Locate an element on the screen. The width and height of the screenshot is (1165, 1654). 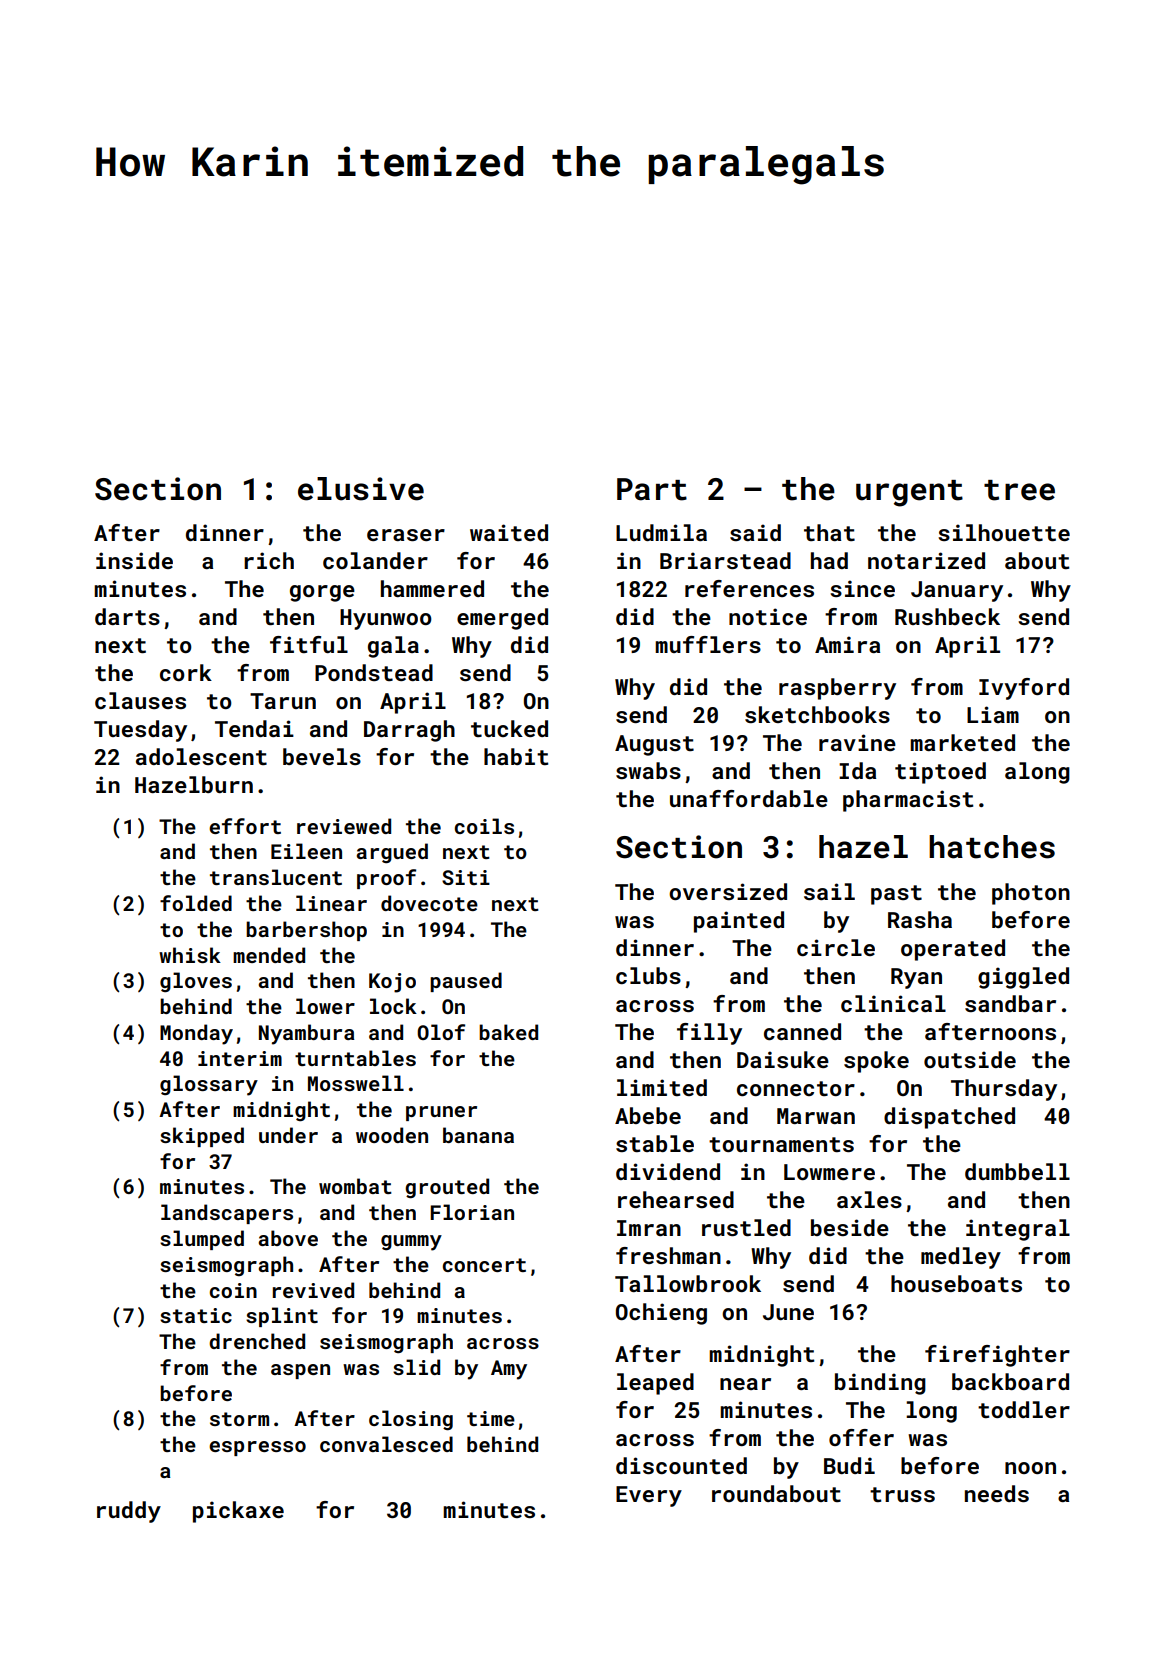
convalesced is located at coordinates (386, 1444).
